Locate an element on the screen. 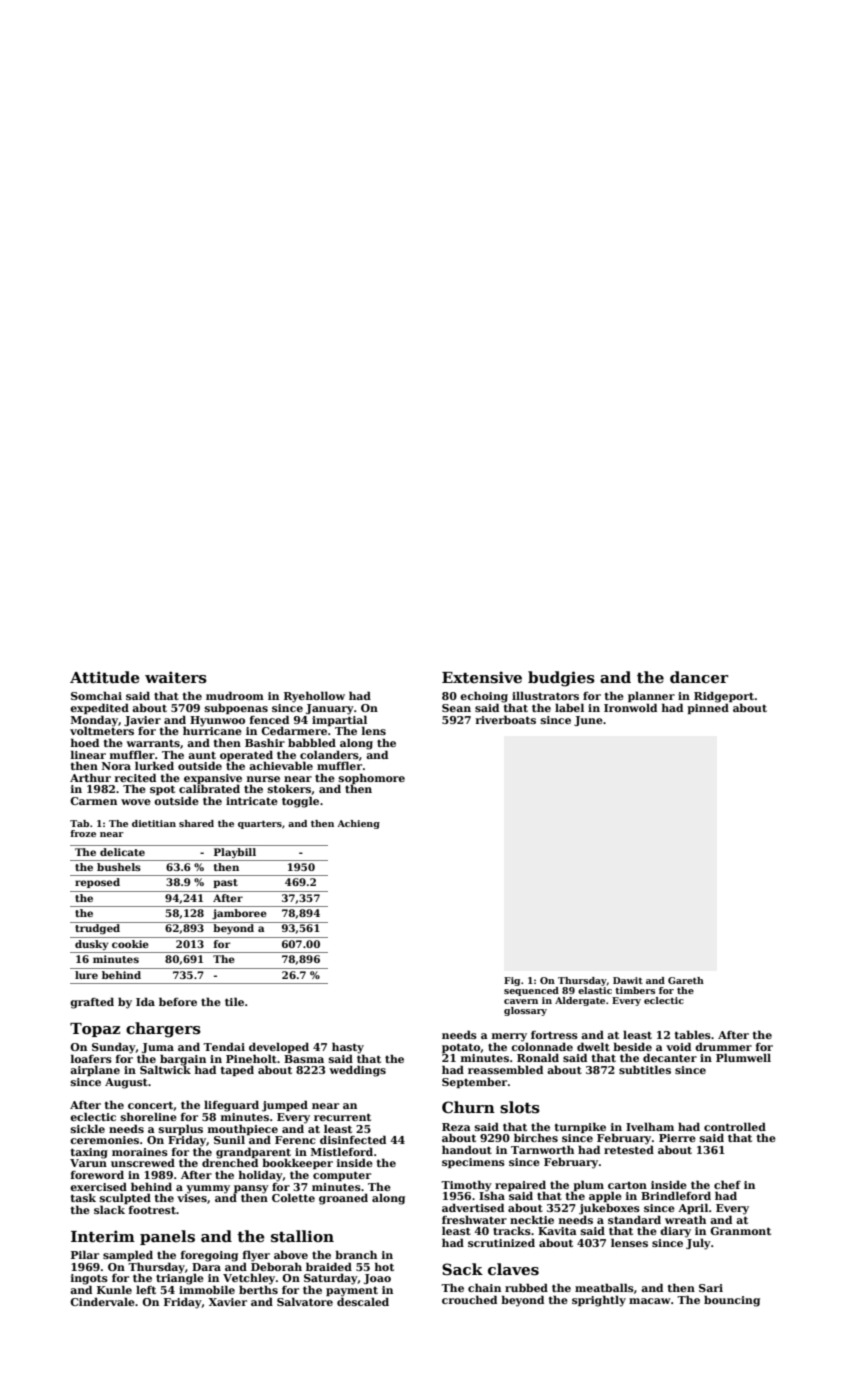 The width and height of the screenshot is (849, 1400). Ryehollow is located at coordinates (314, 697).
